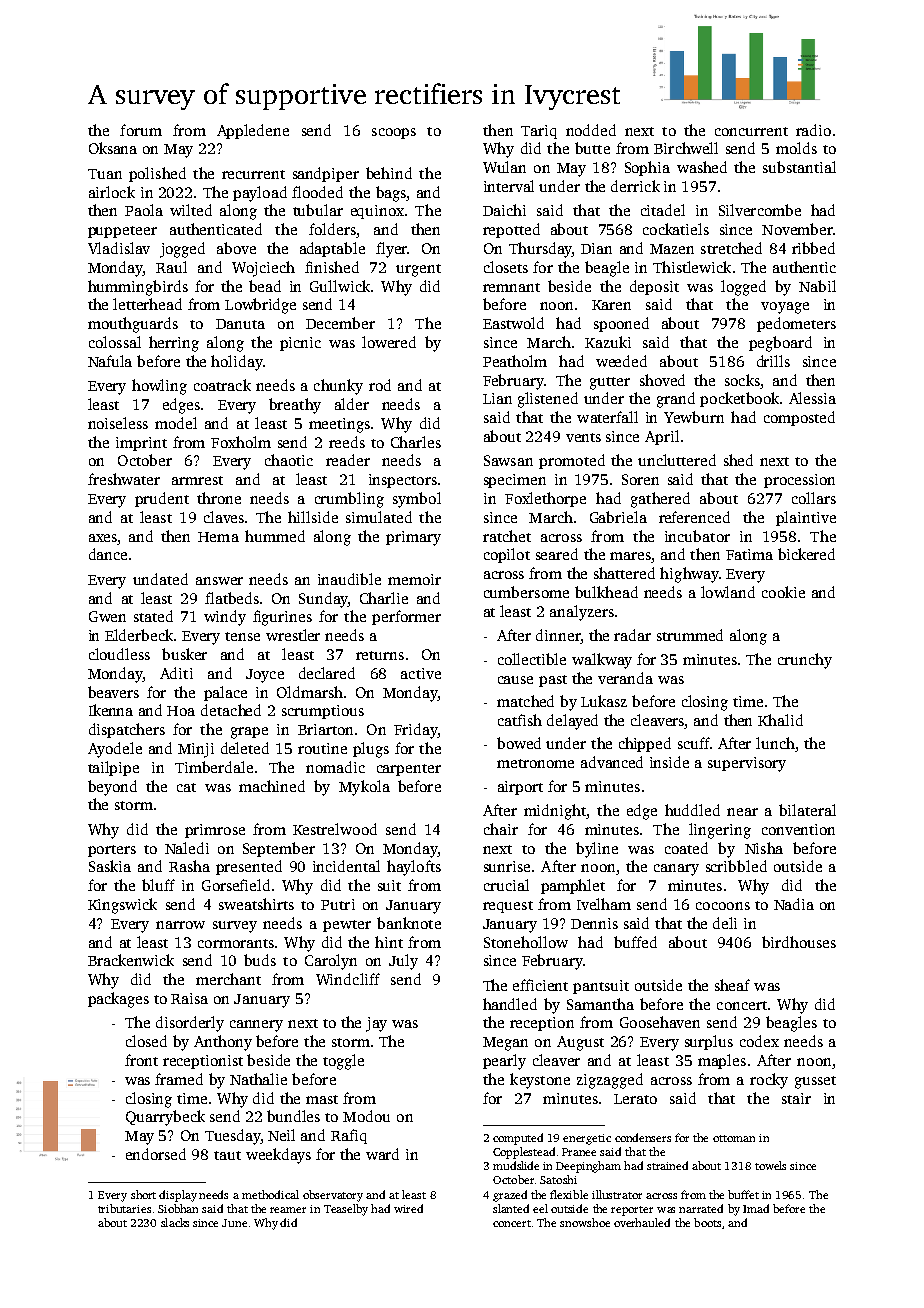 Image resolution: width=924 pixels, height=1308 pixels. What do you see at coordinates (219, 581) in the screenshot?
I see `answer` at bounding box center [219, 581].
